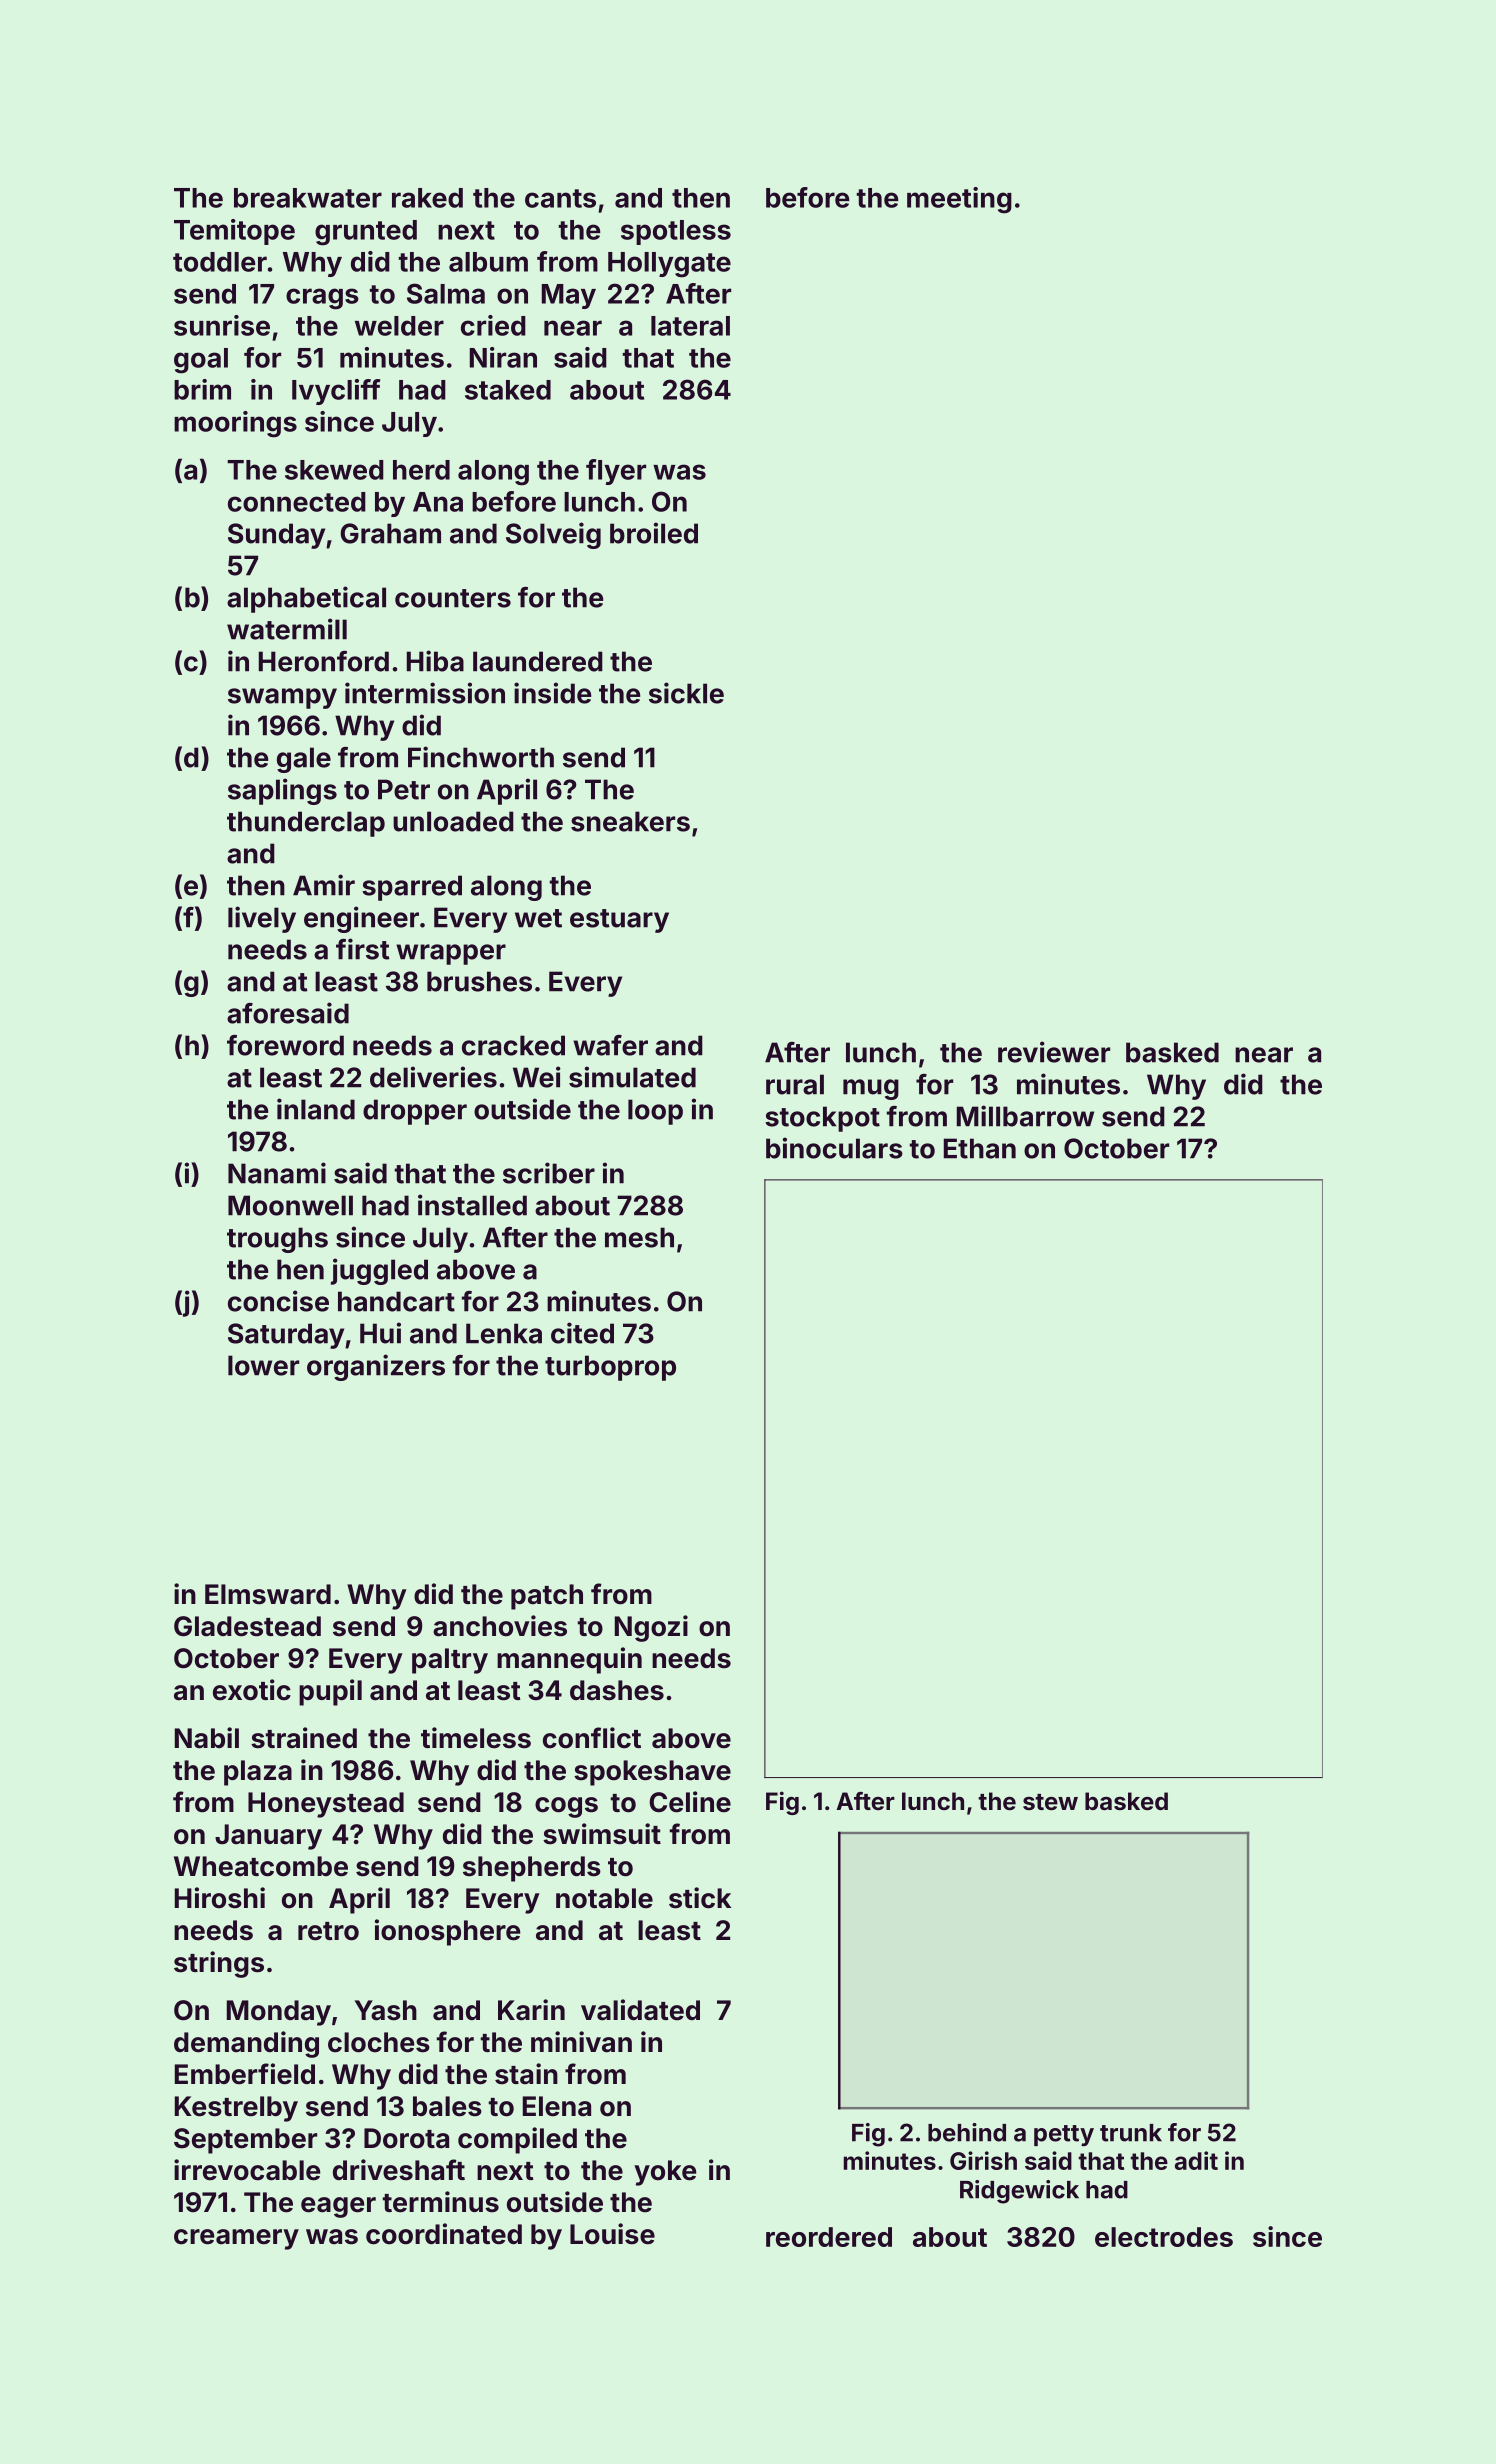 The image size is (1496, 2464). Describe the element at coordinates (676, 232) in the screenshot. I see `spotless` at that location.
